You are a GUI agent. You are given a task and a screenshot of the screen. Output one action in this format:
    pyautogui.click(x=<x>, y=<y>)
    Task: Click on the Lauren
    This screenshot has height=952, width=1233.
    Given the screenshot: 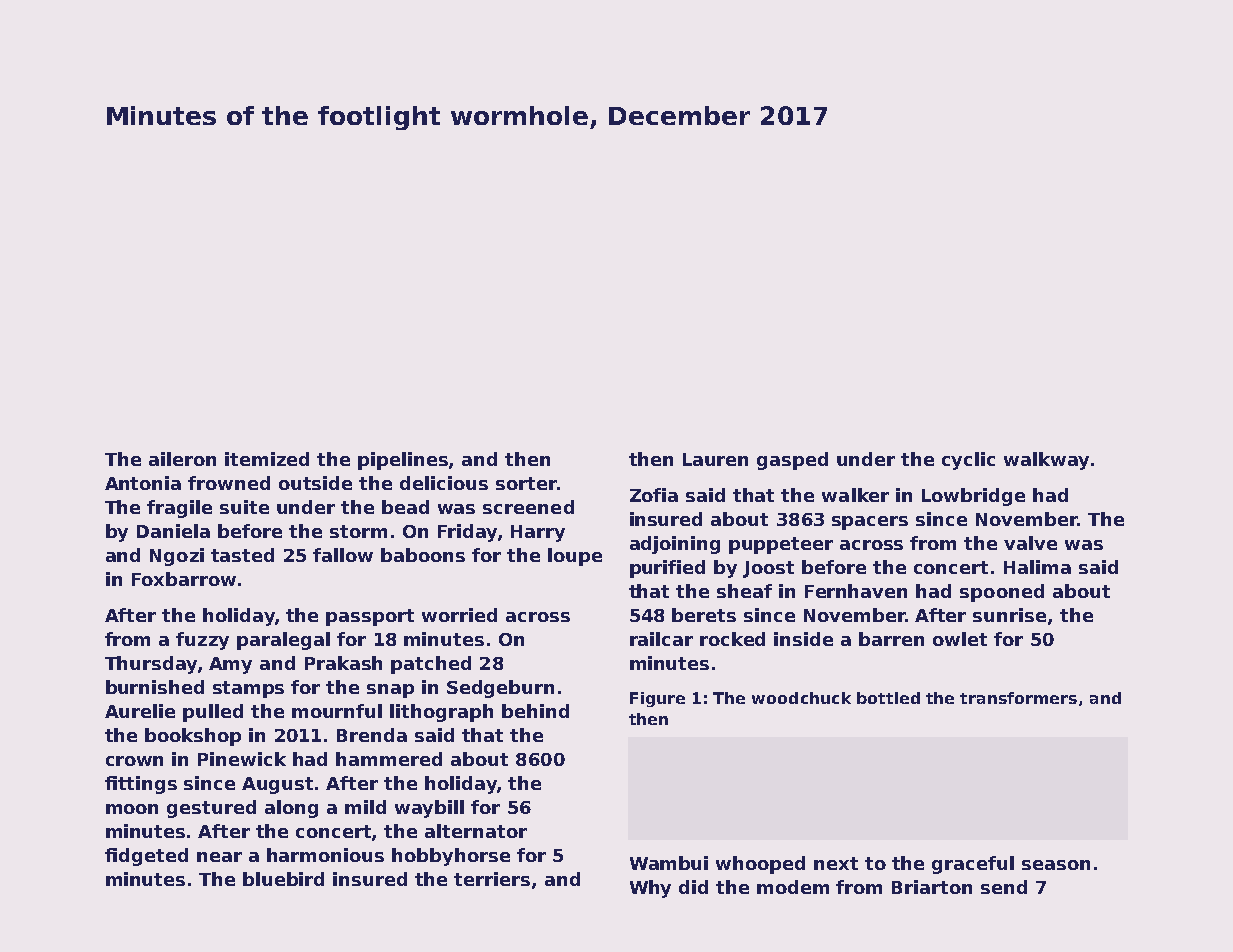 What is the action you would take?
    pyautogui.click(x=715, y=459)
